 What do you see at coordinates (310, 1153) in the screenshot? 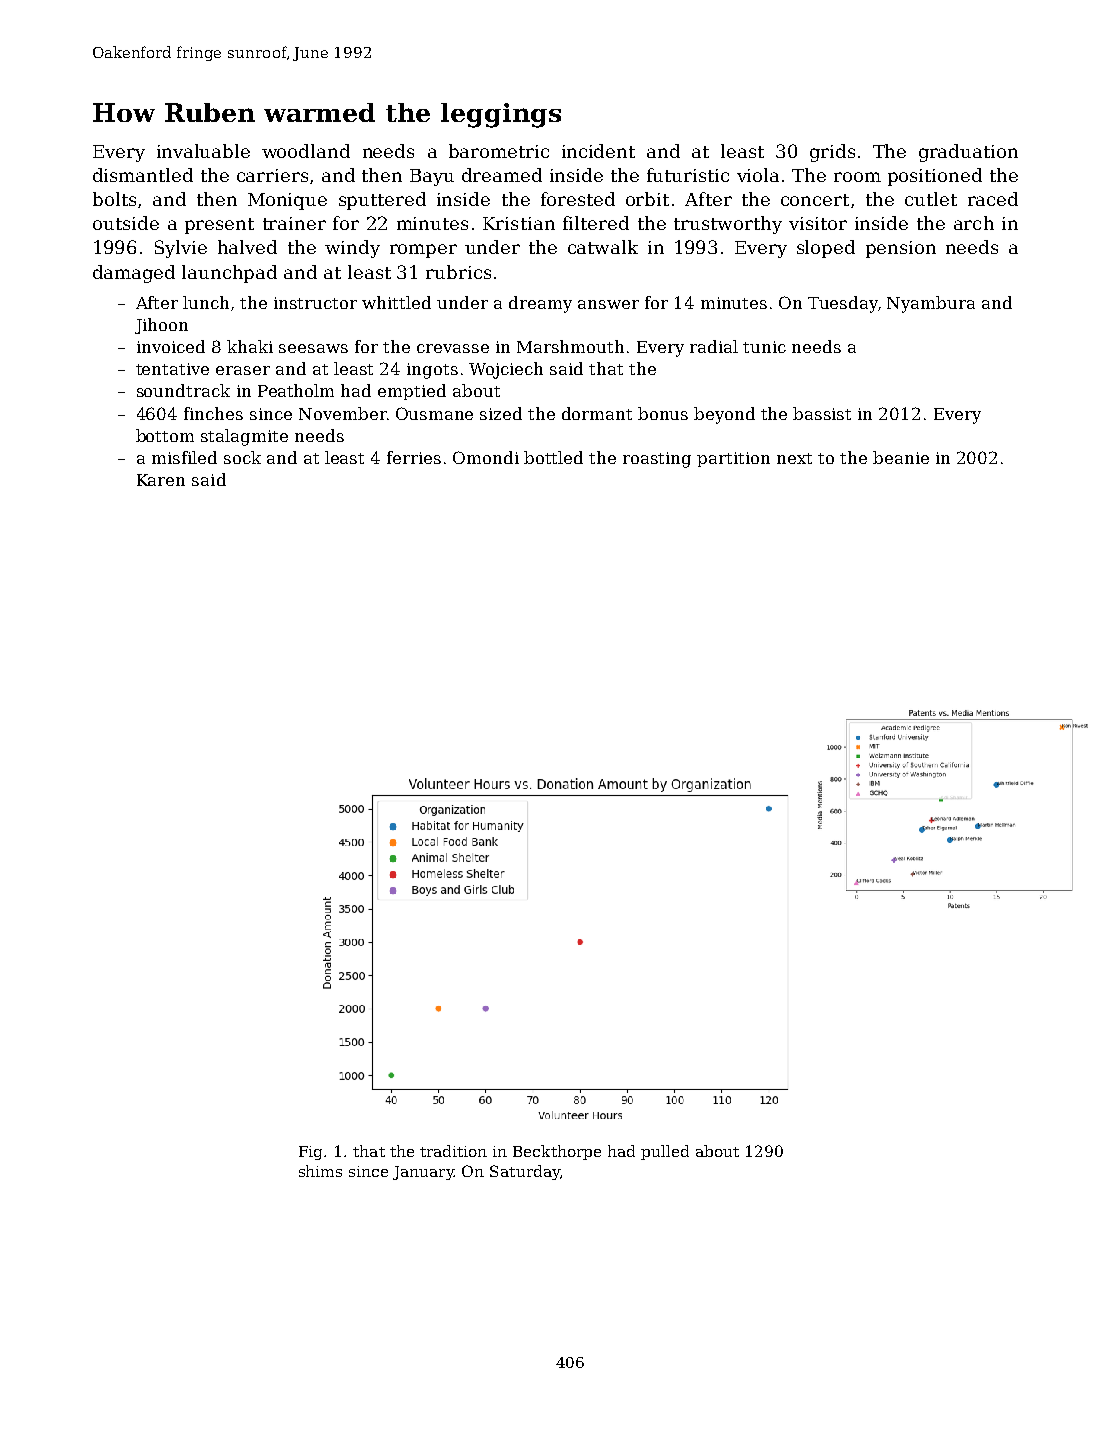
I see `Fig` at bounding box center [310, 1153].
